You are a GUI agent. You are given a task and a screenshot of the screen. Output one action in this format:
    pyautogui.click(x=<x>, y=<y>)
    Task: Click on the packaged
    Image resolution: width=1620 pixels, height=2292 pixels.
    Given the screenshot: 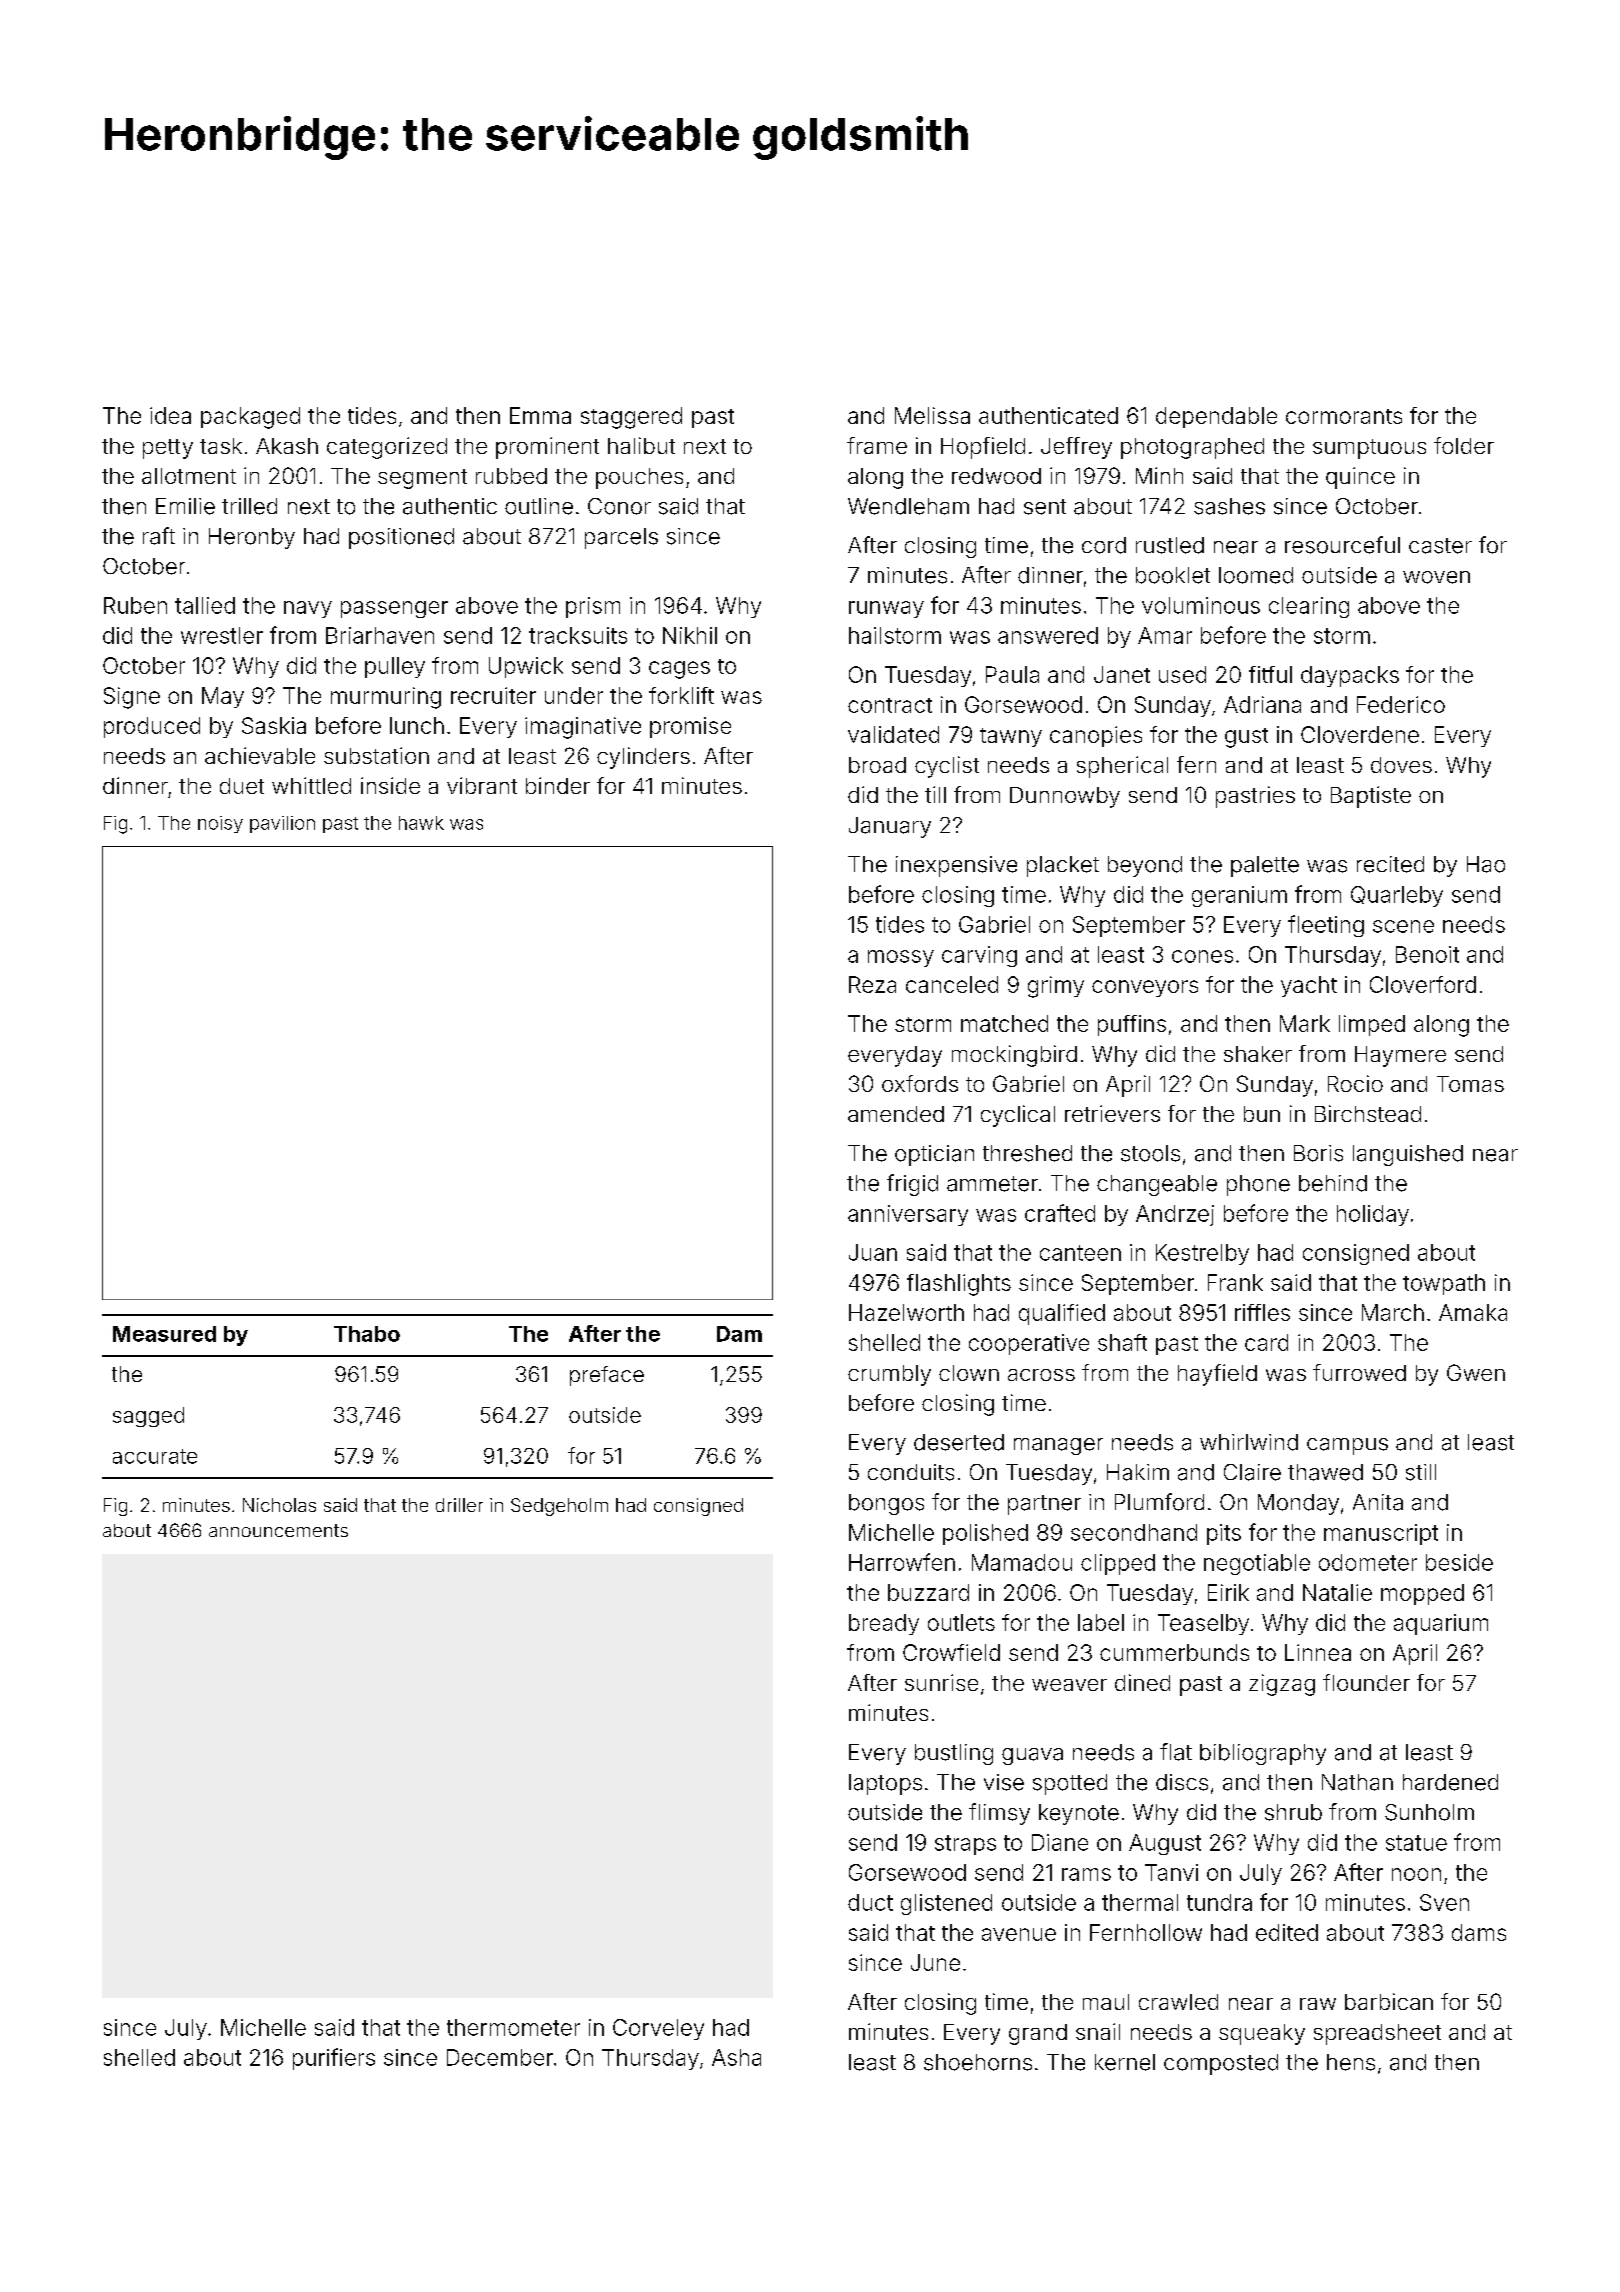 What is the action you would take?
    pyautogui.click(x=250, y=418)
